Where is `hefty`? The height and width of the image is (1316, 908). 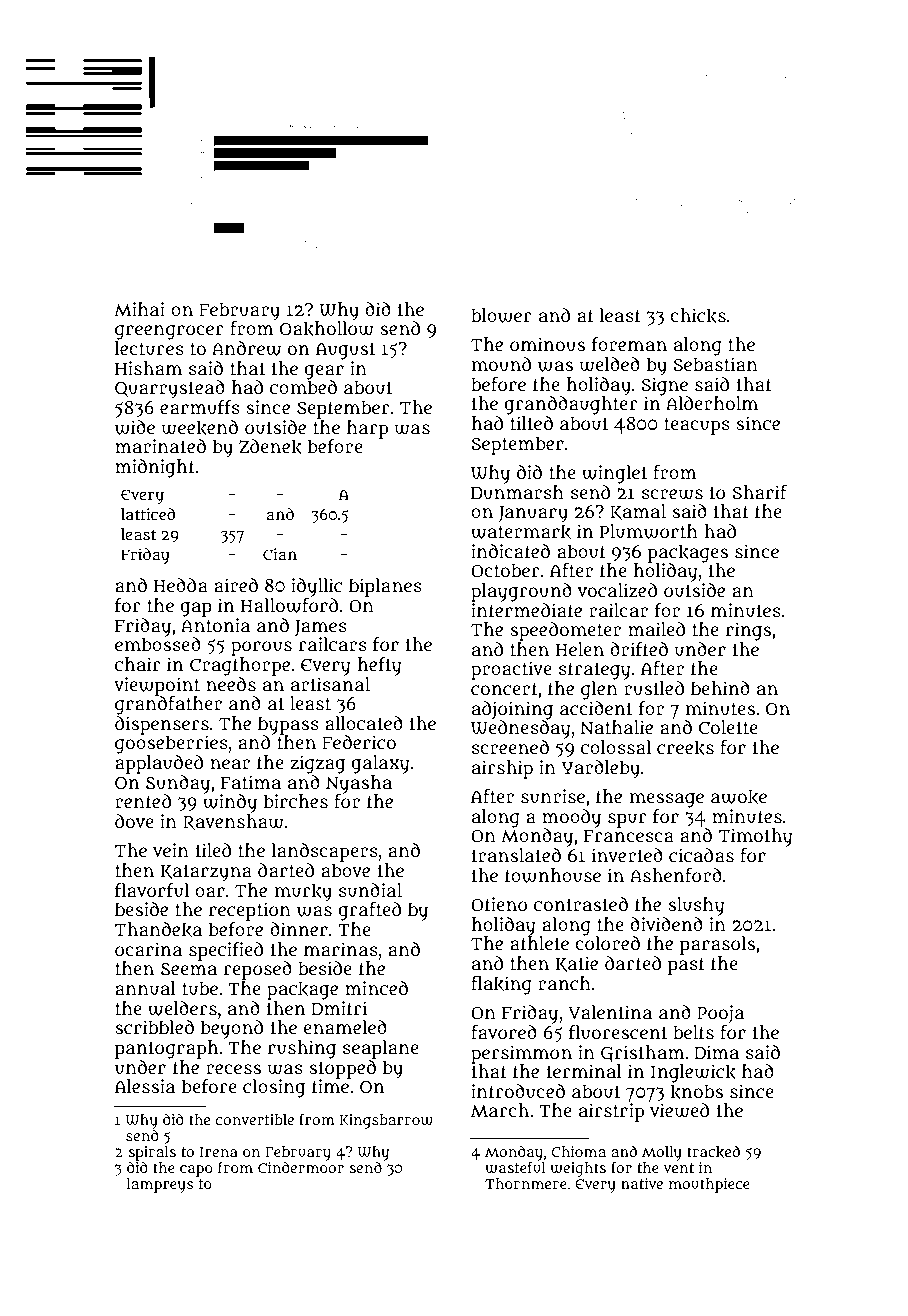 hefty is located at coordinates (380, 666).
